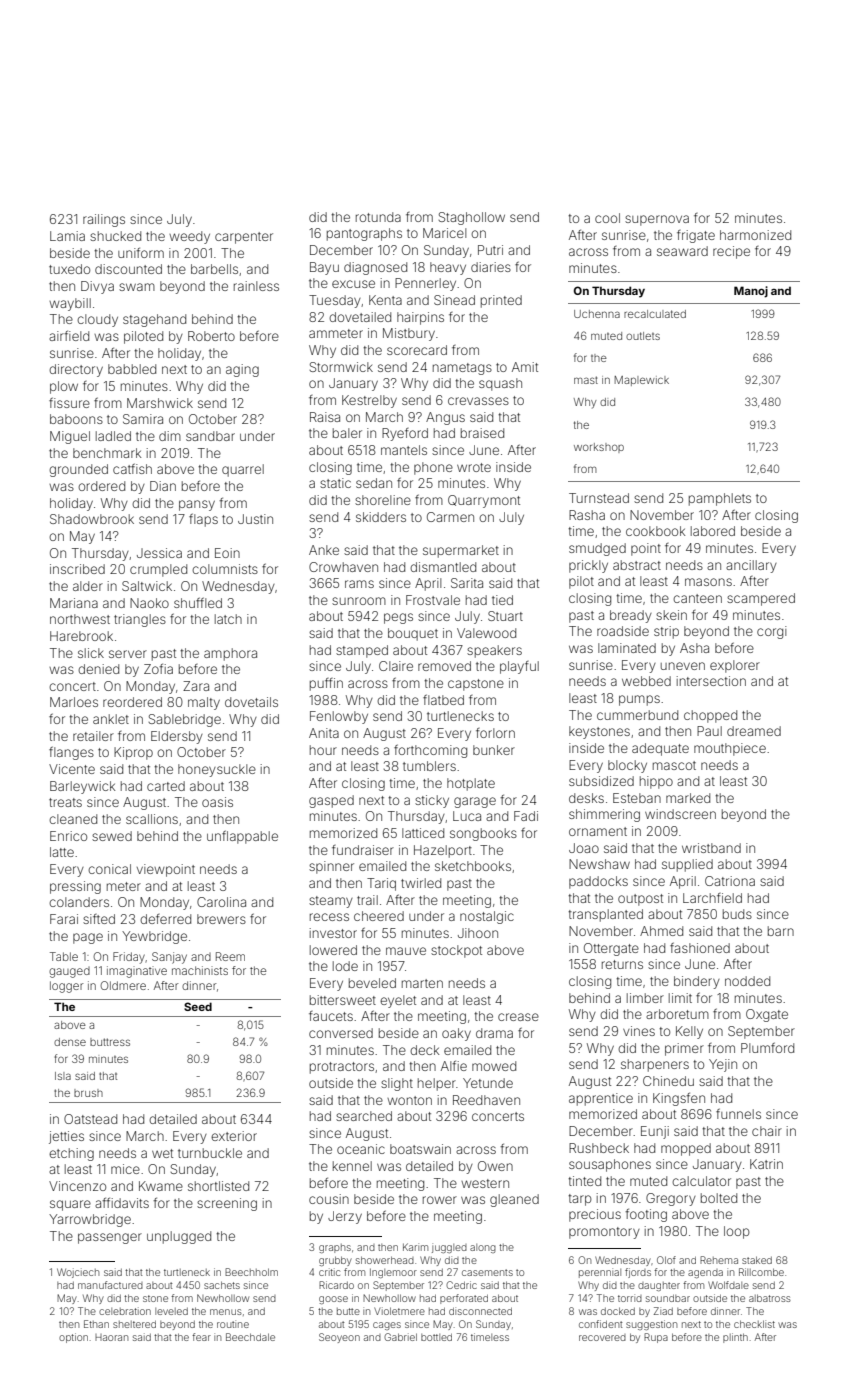  Describe the element at coordinates (597, 314) in the document. I see `Uchenna` at that location.
